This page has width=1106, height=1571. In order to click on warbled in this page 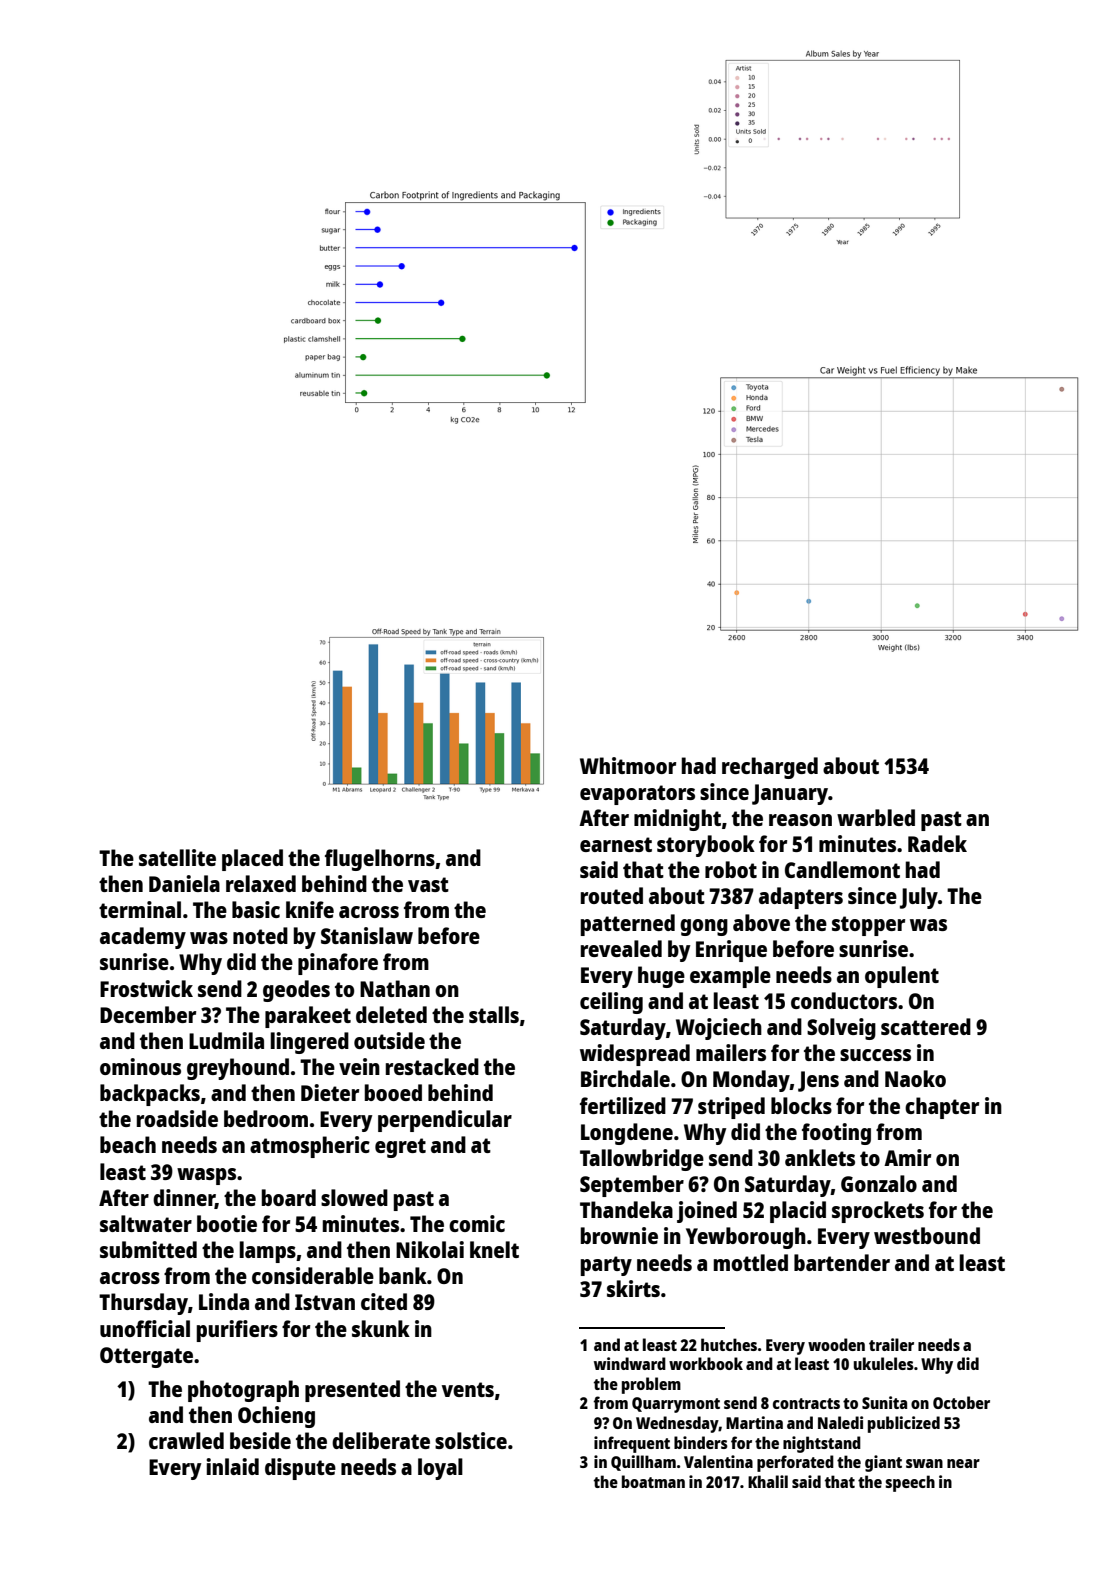, I will do `click(876, 817)`.
